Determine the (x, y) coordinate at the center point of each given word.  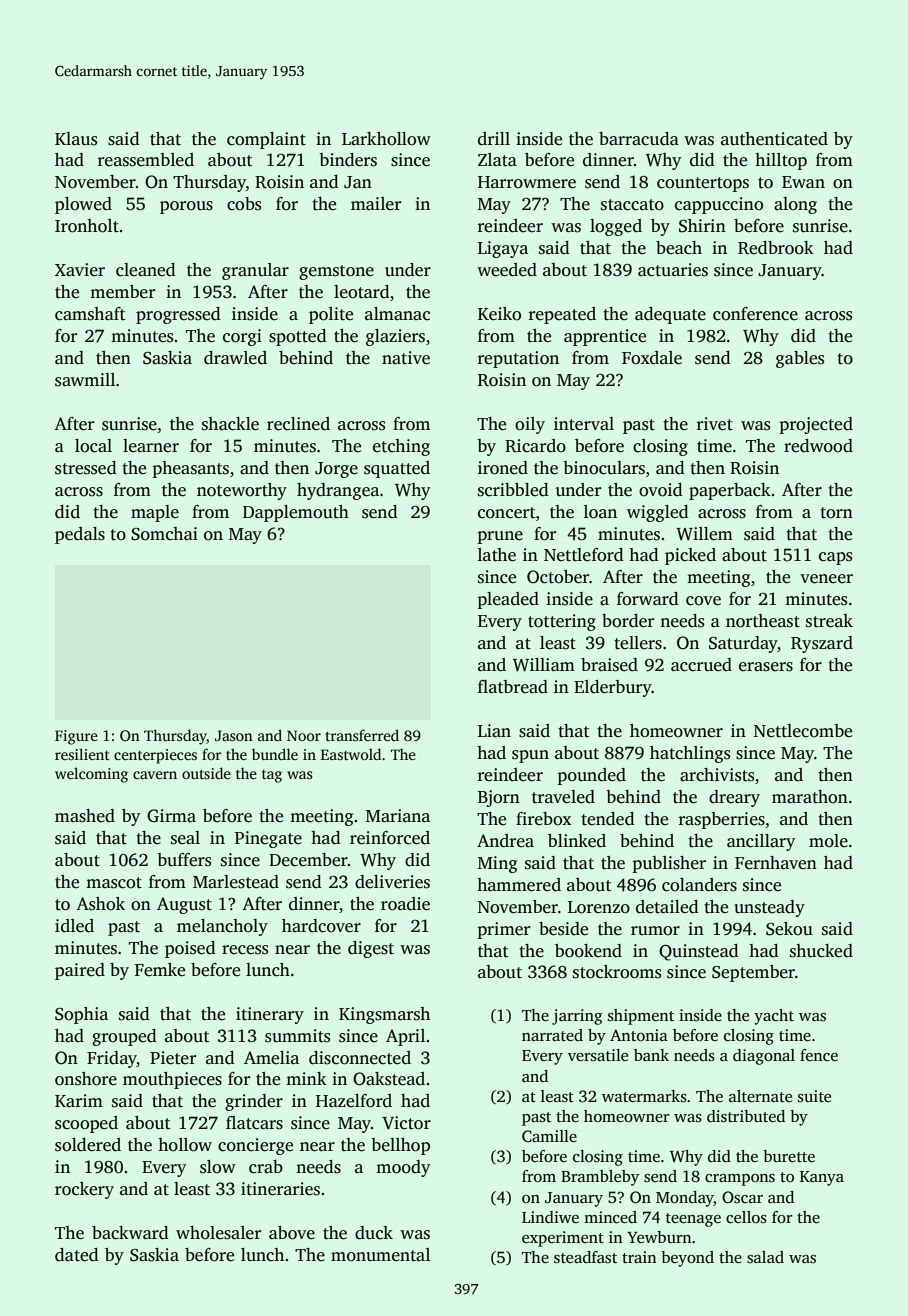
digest (371, 949)
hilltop (781, 161)
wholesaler (218, 1233)
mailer (376, 204)
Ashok (100, 904)
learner (151, 446)
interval (584, 424)
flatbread (513, 687)
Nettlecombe (802, 731)
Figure (76, 737)
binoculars (604, 468)
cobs (244, 204)
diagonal (764, 1057)
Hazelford (354, 1101)
